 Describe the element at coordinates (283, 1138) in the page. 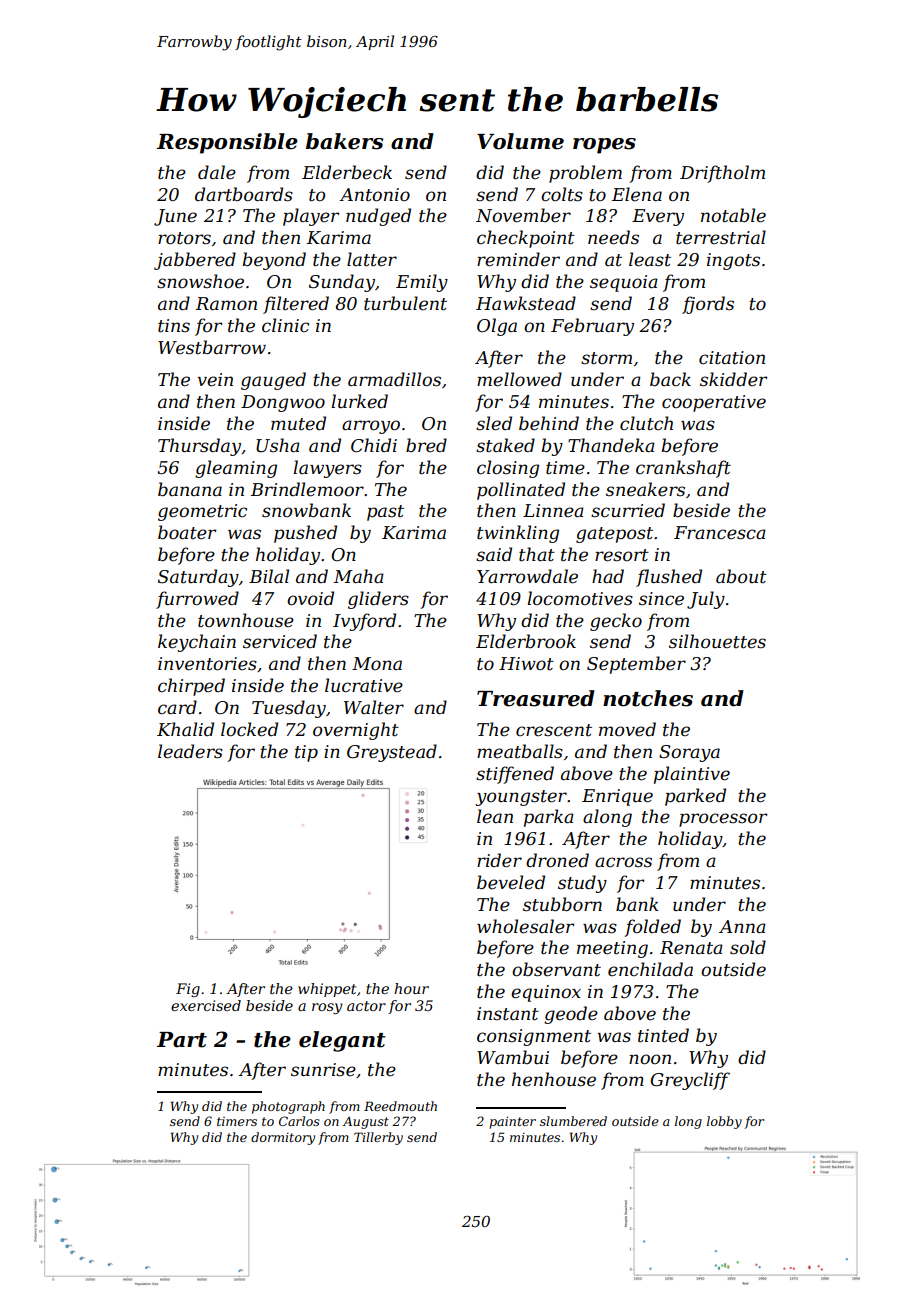

I see `dormitory` at that location.
